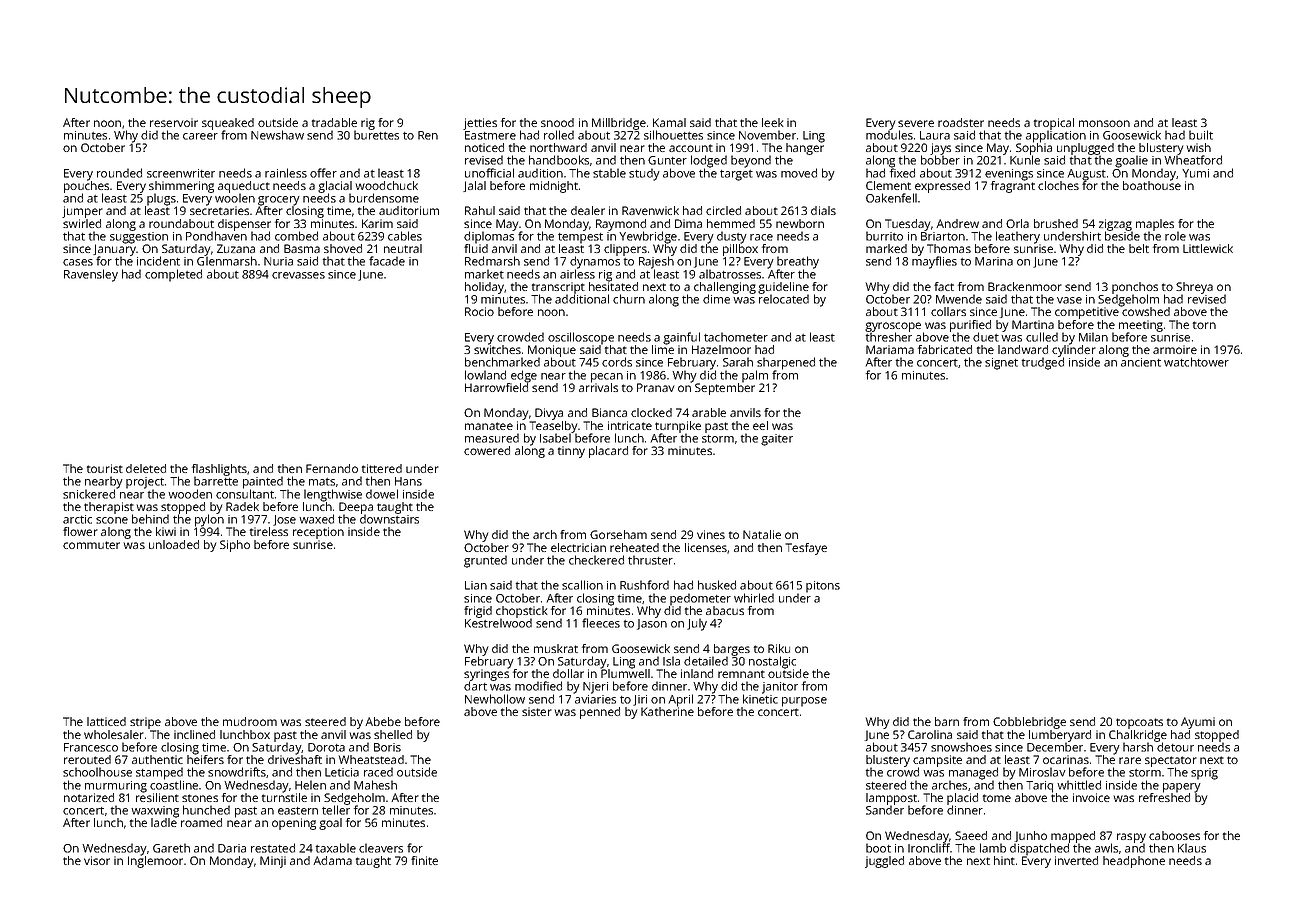  I want to click on lowland, so click(485, 375).
